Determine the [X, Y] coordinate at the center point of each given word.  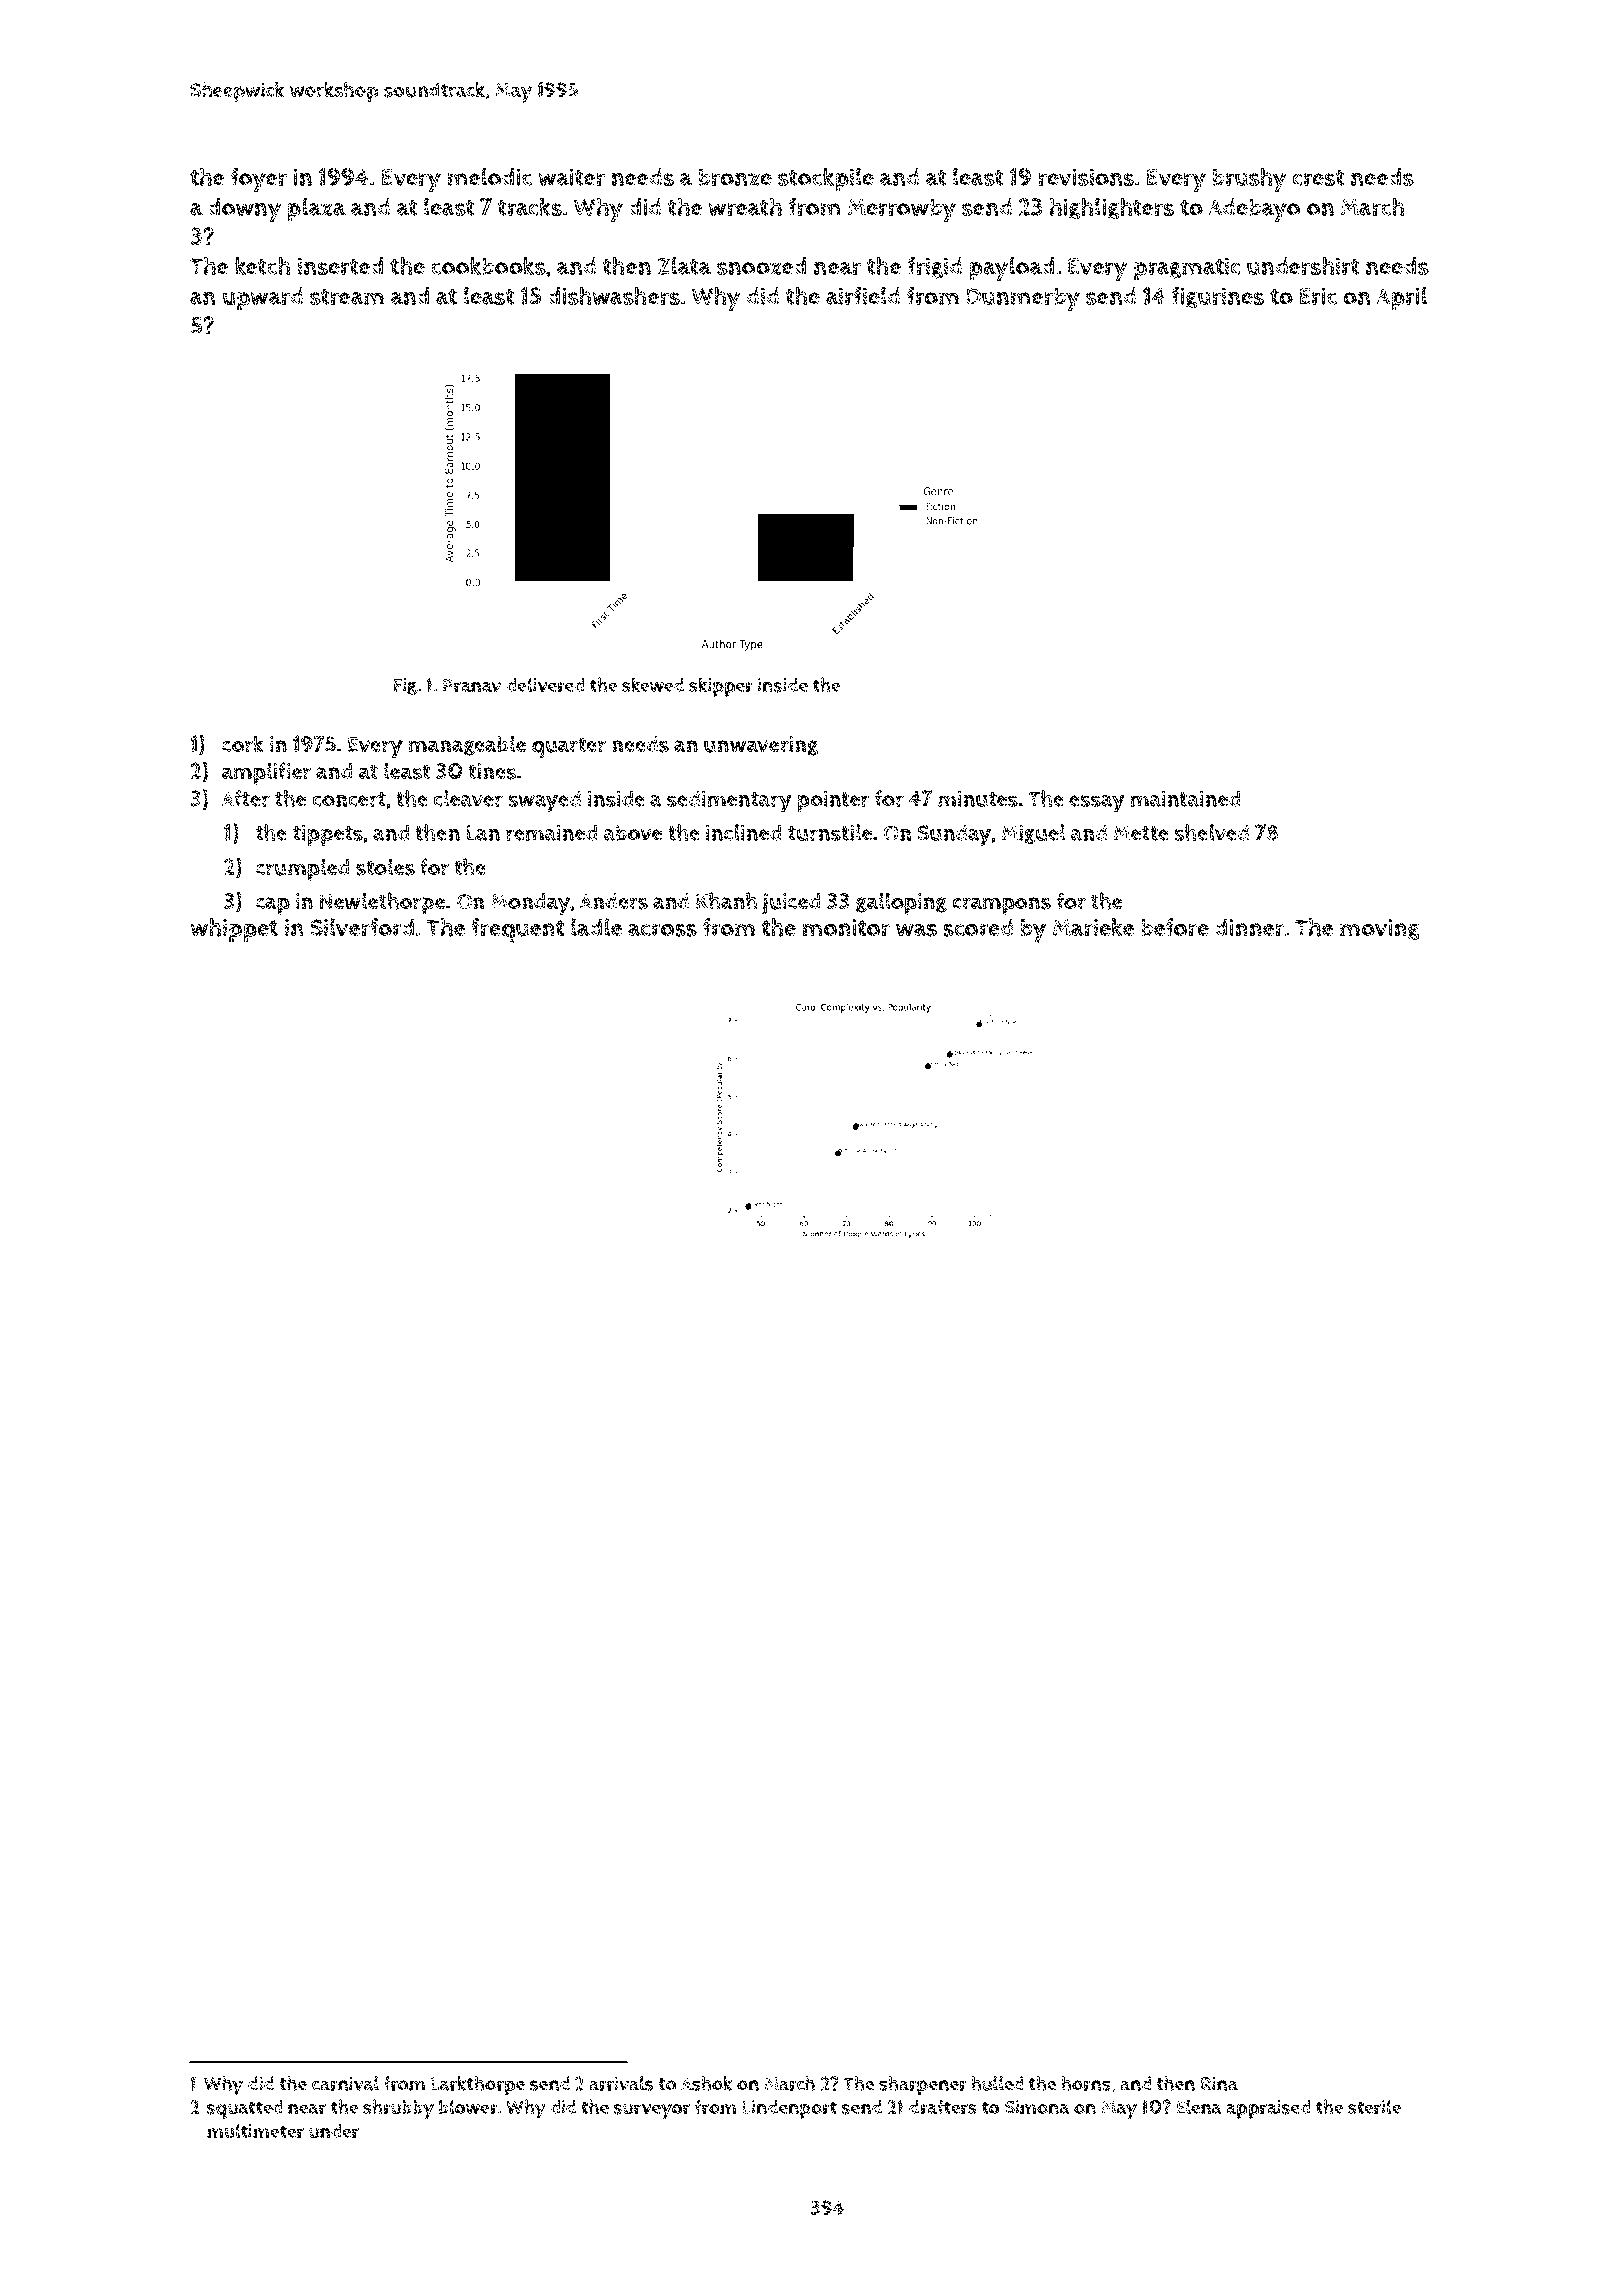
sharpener [923, 2086]
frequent [517, 930]
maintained [1185, 798]
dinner [1249, 927]
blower [468, 2107]
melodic [490, 176]
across [662, 930]
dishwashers [614, 295]
